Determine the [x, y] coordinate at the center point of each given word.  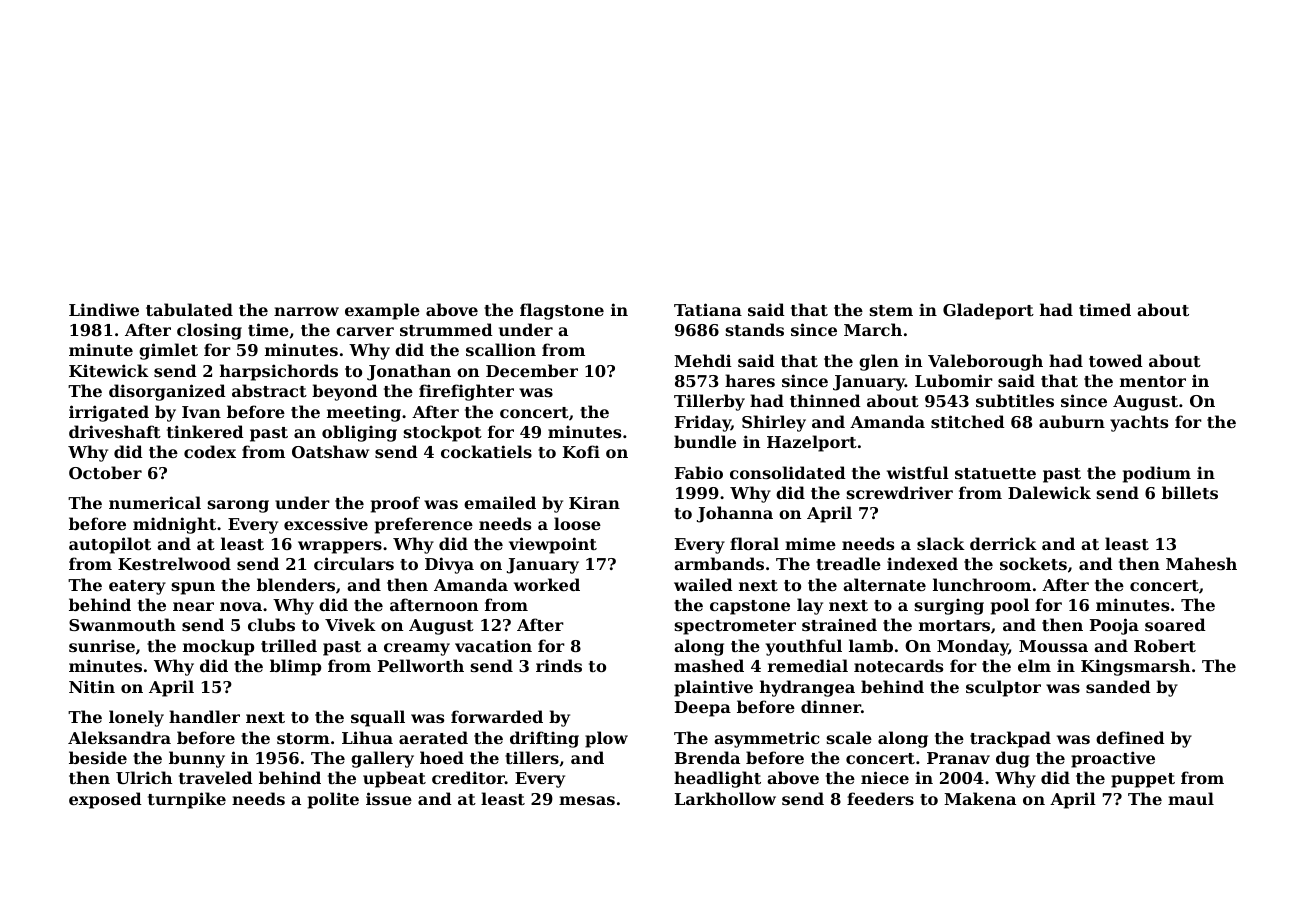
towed [1116, 360]
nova [241, 606]
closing [209, 331]
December [532, 370]
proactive [1113, 759]
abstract [269, 390]
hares [750, 380]
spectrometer [735, 627]
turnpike [187, 800]
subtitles [1015, 400]
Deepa [703, 709]
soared [1175, 624]
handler [204, 716]
